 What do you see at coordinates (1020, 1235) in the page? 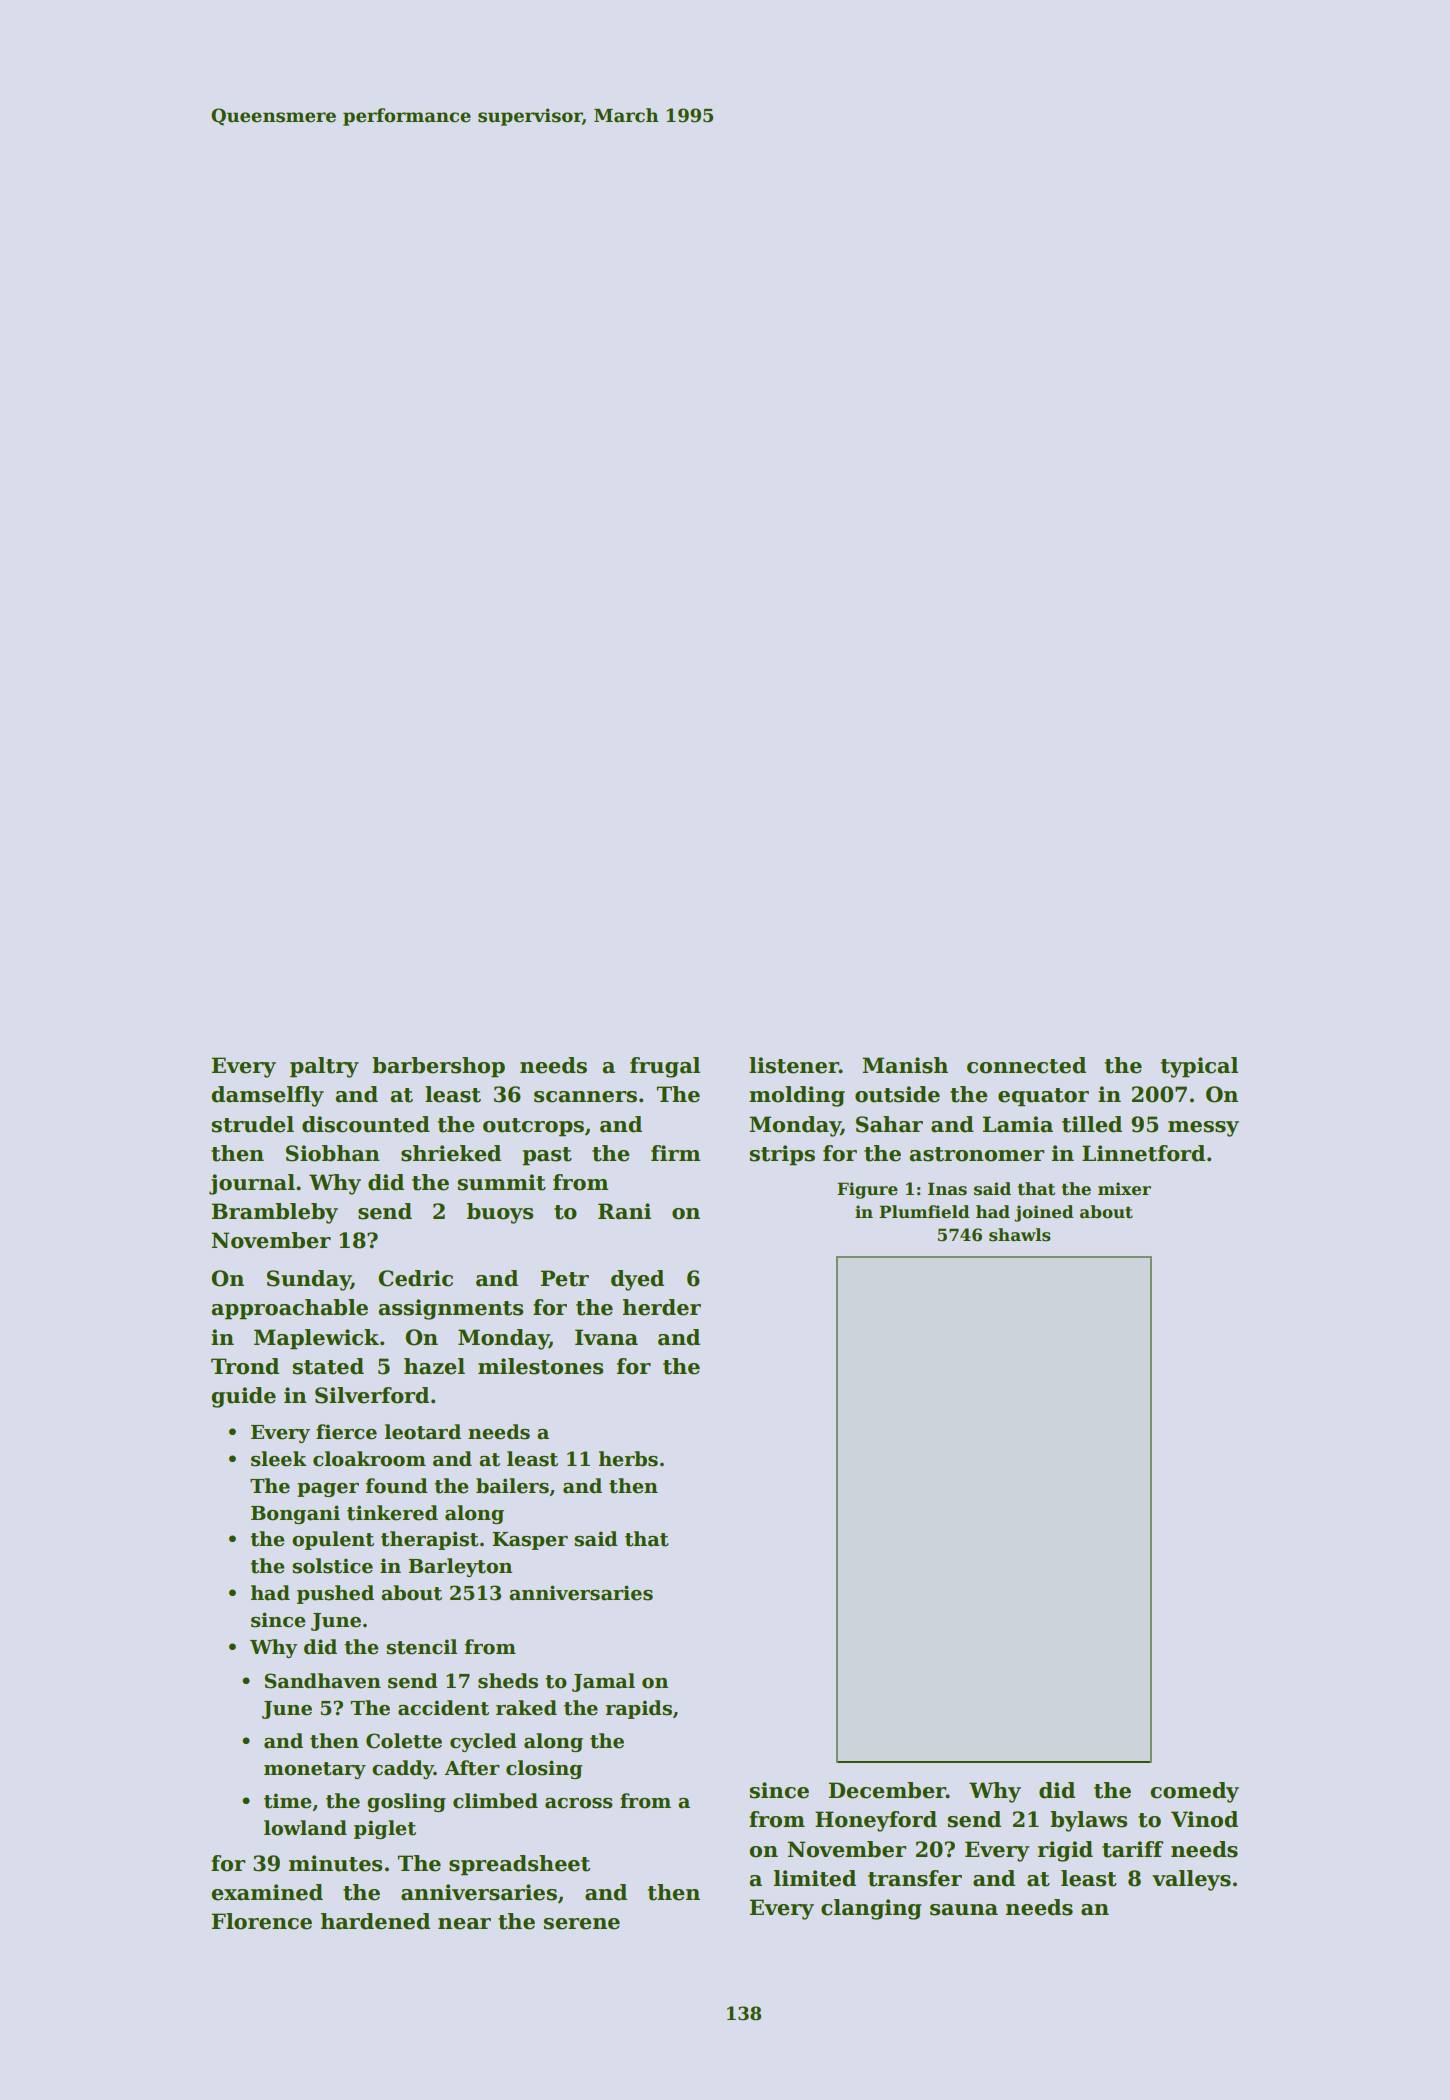
I see `shawls` at bounding box center [1020, 1235].
